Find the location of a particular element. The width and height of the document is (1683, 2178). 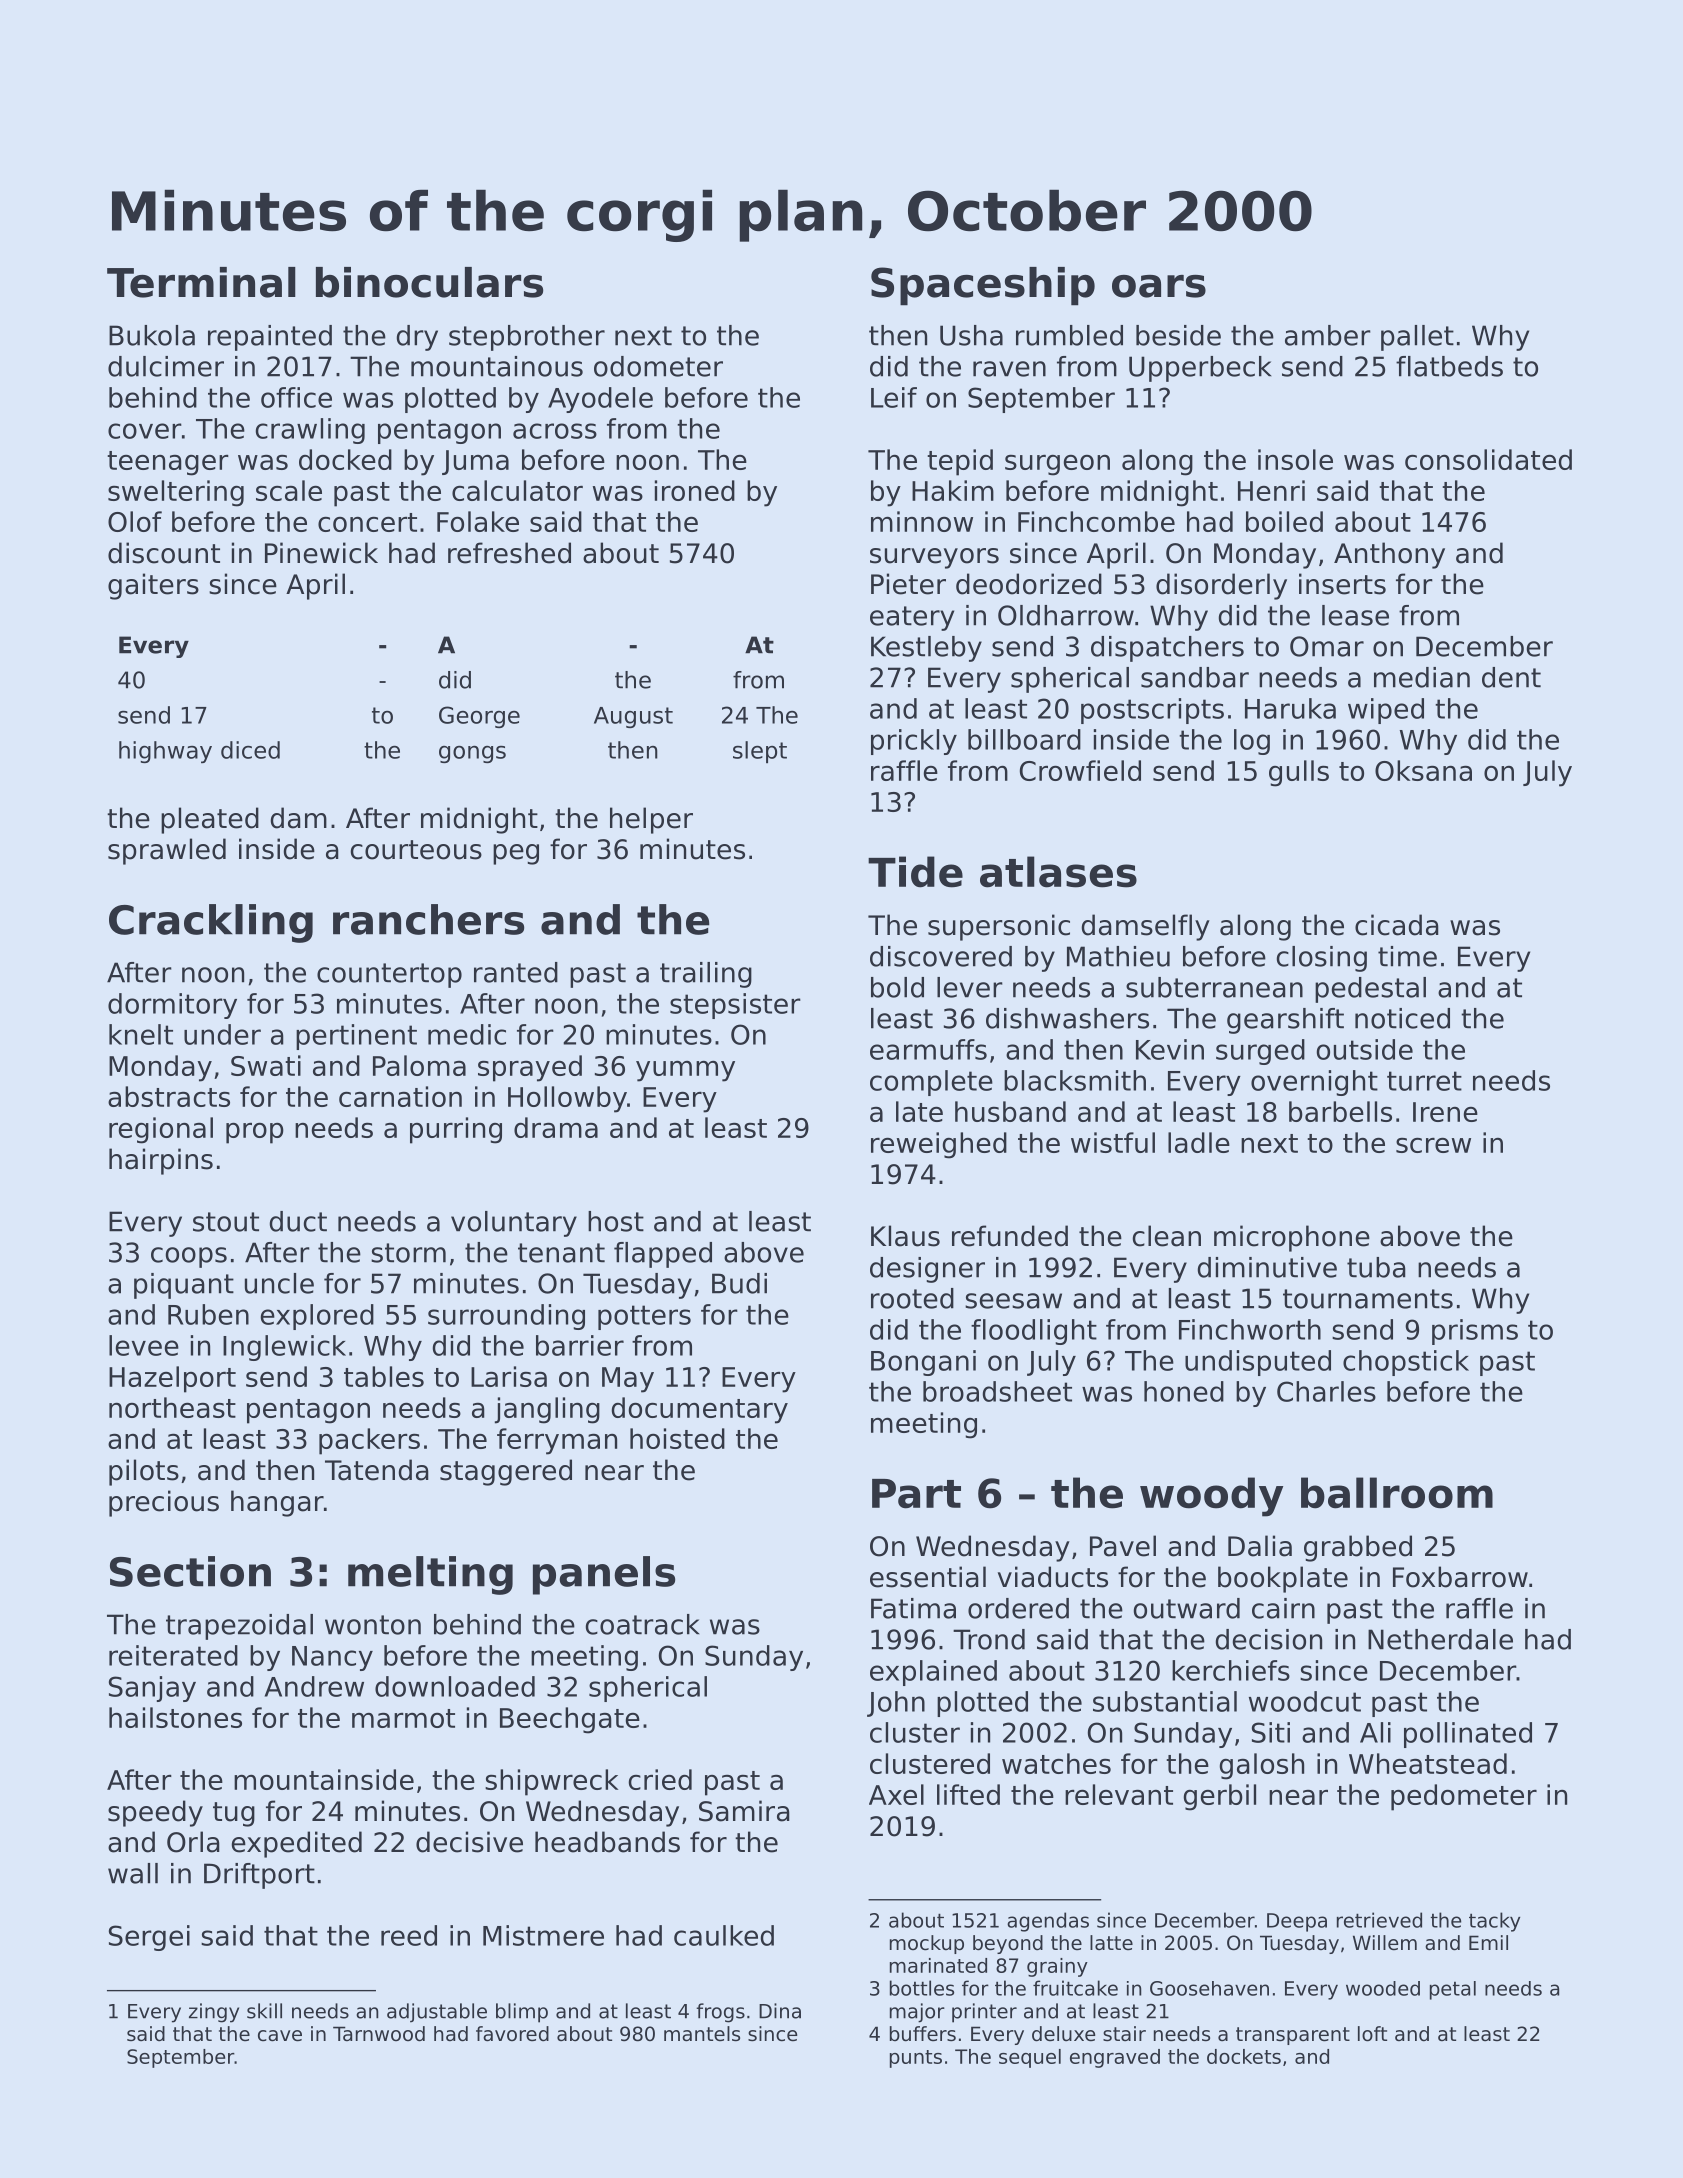

loft is located at coordinates (1372, 2034).
